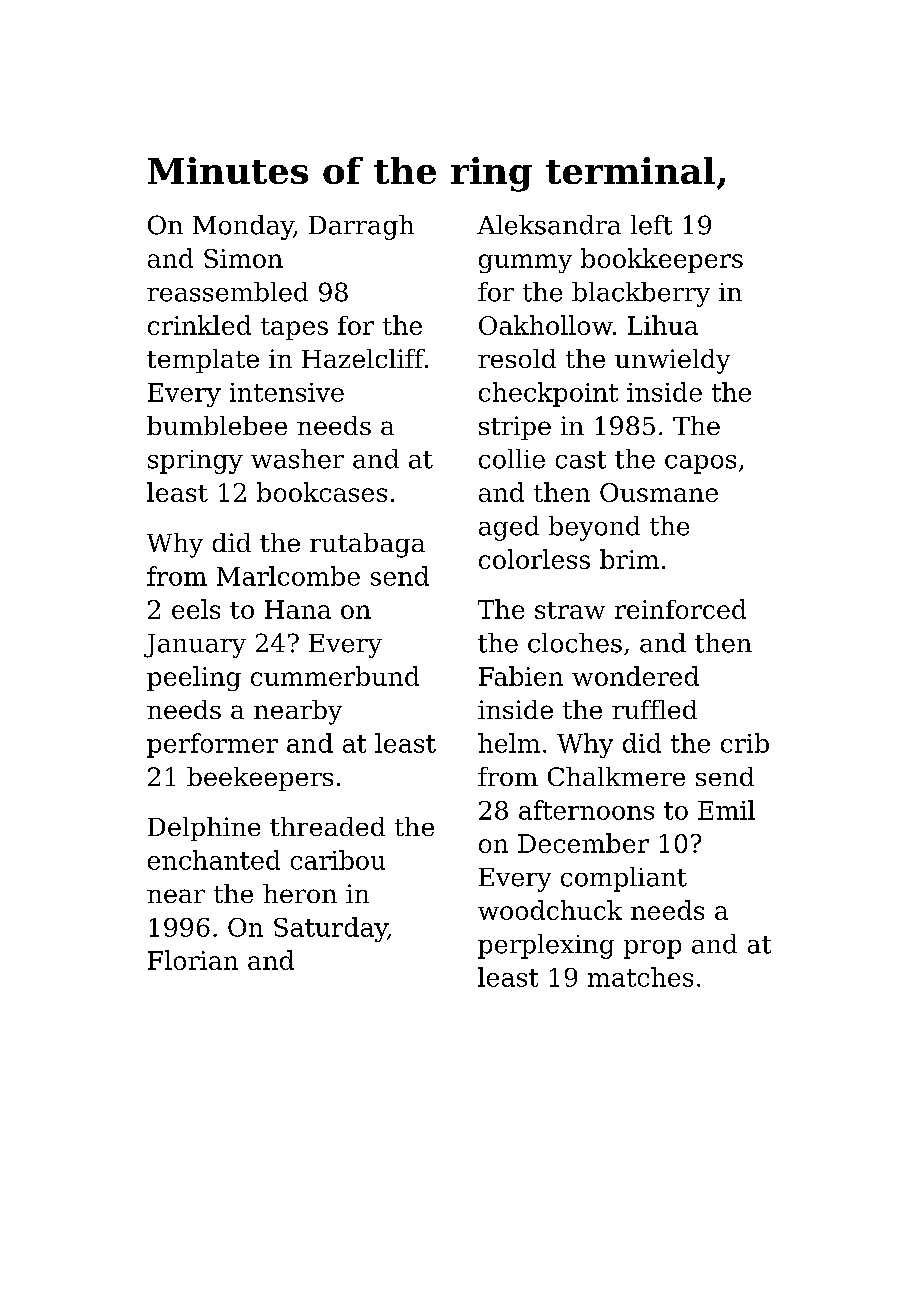 Image resolution: width=924 pixels, height=1311 pixels. What do you see at coordinates (509, 743) in the screenshot?
I see `helm` at bounding box center [509, 743].
